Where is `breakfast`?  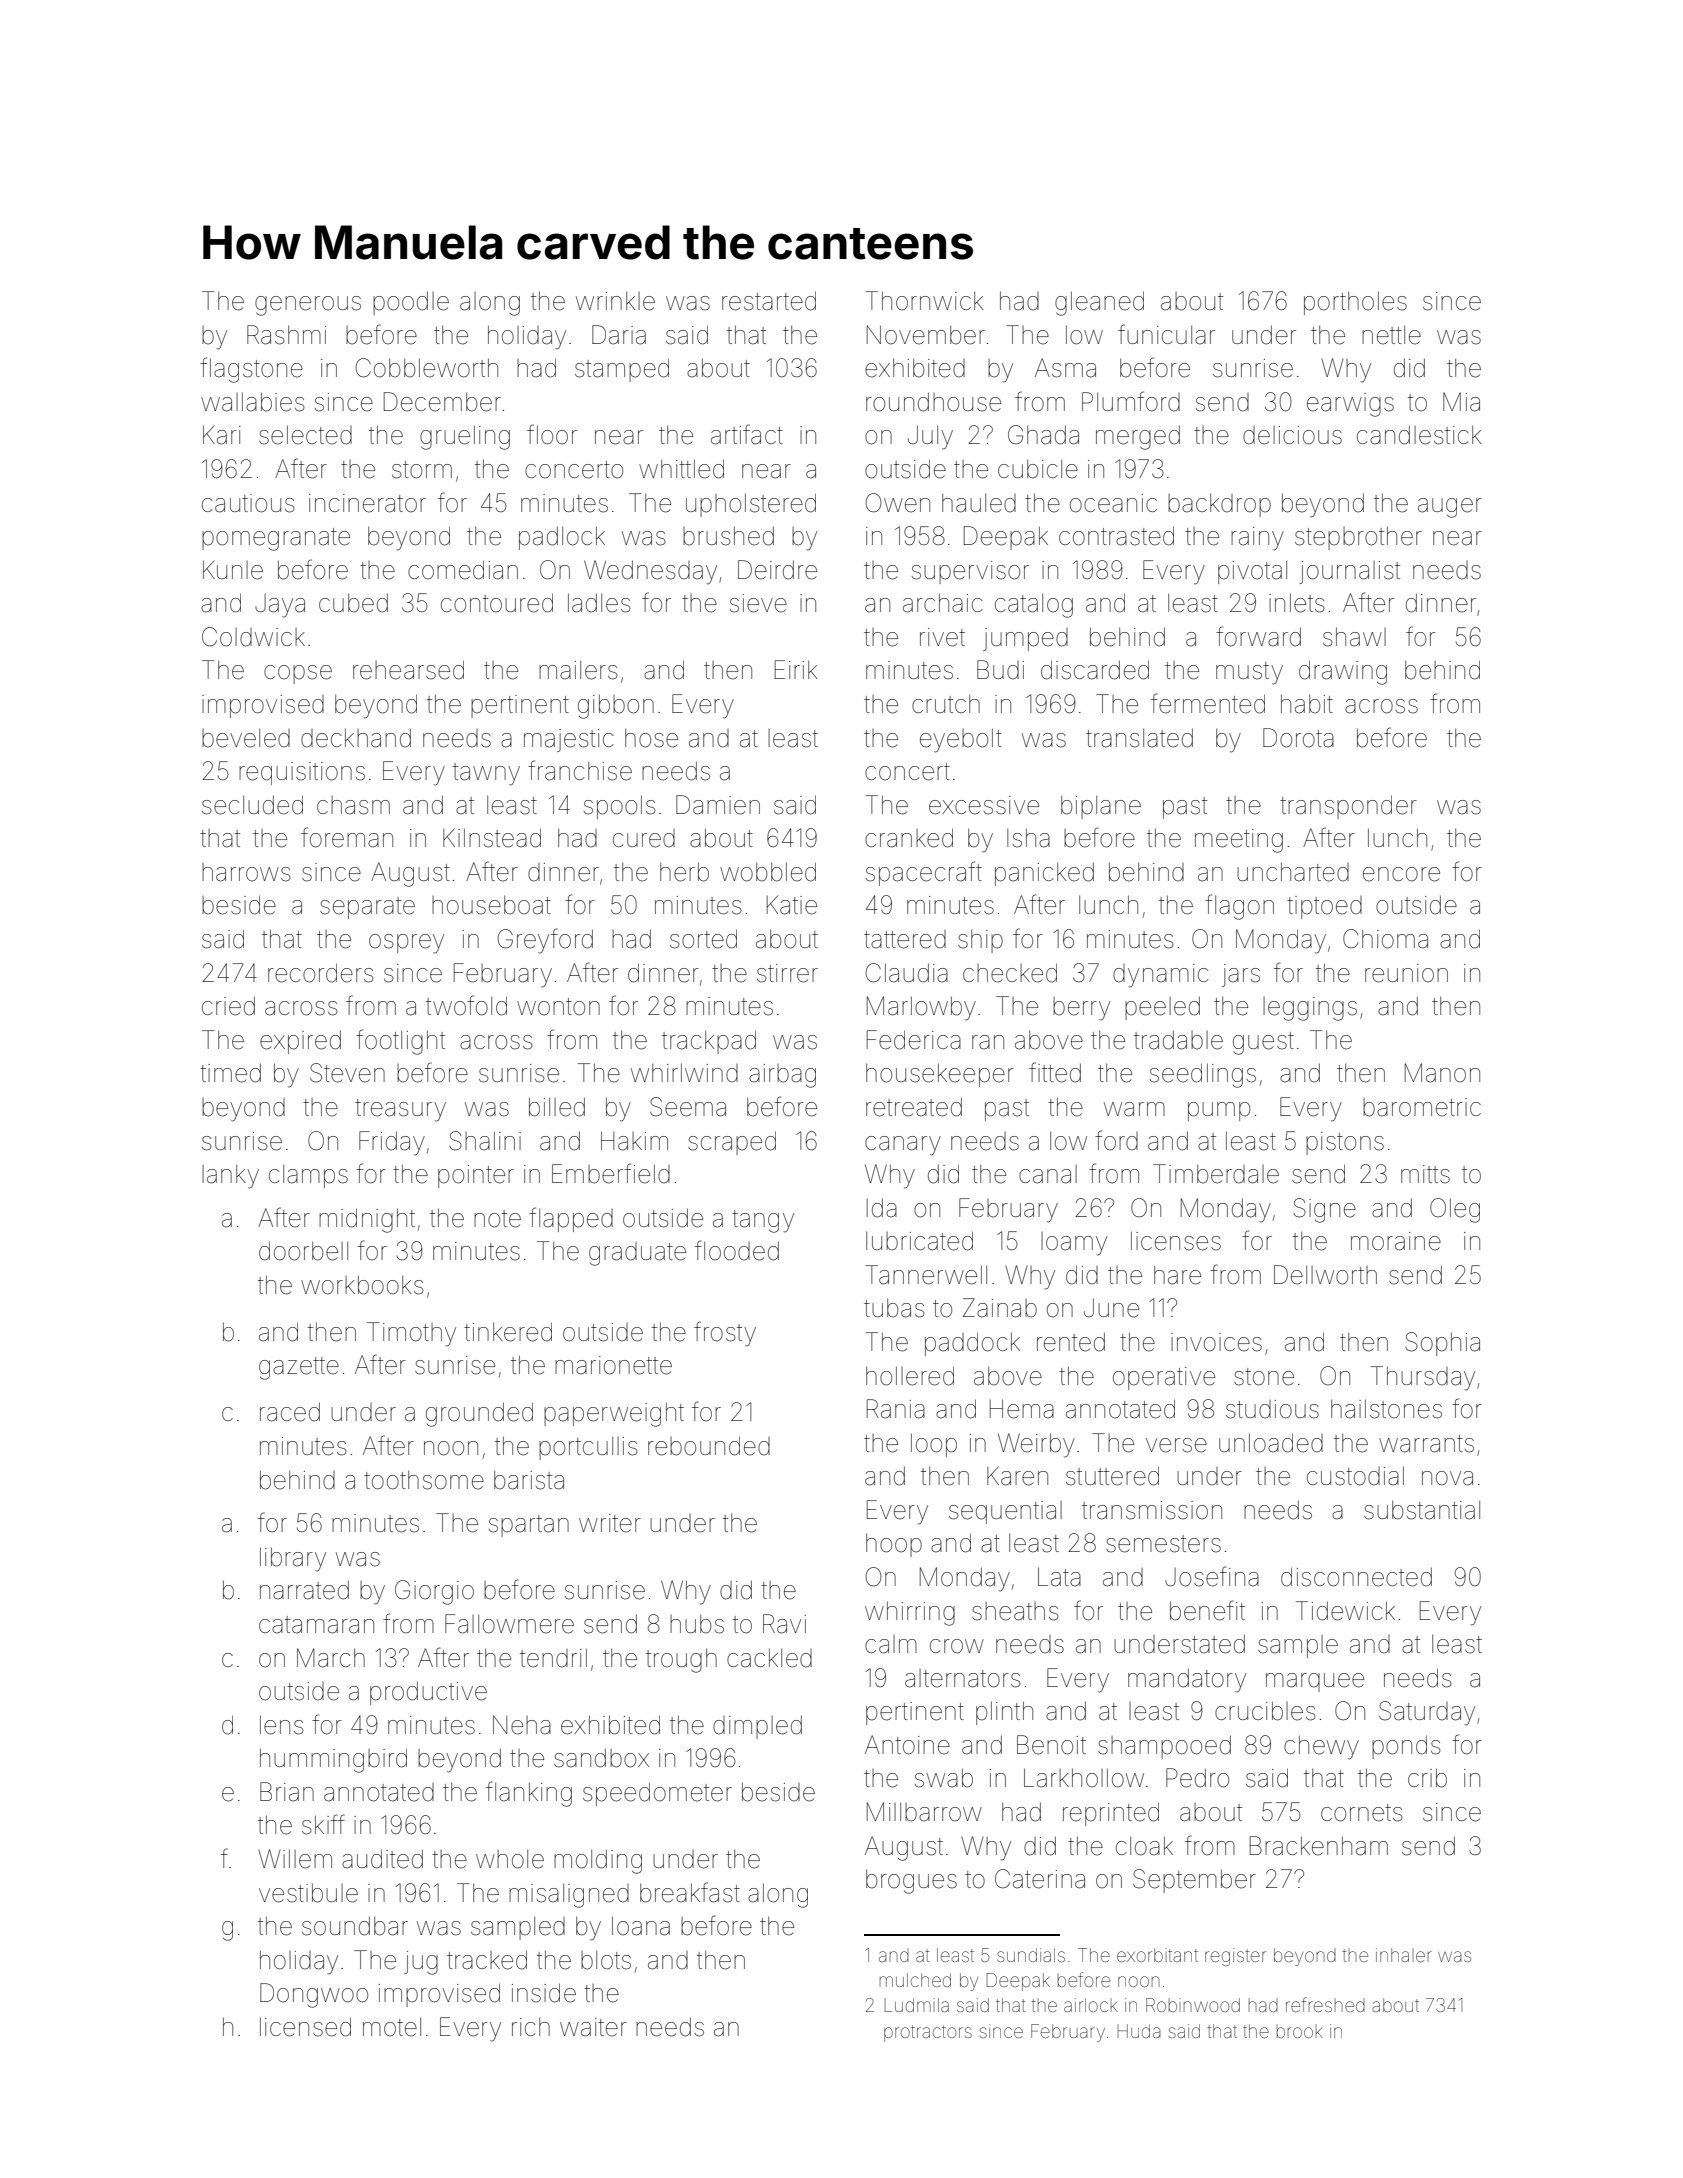
breakfast is located at coordinates (690, 1892).
